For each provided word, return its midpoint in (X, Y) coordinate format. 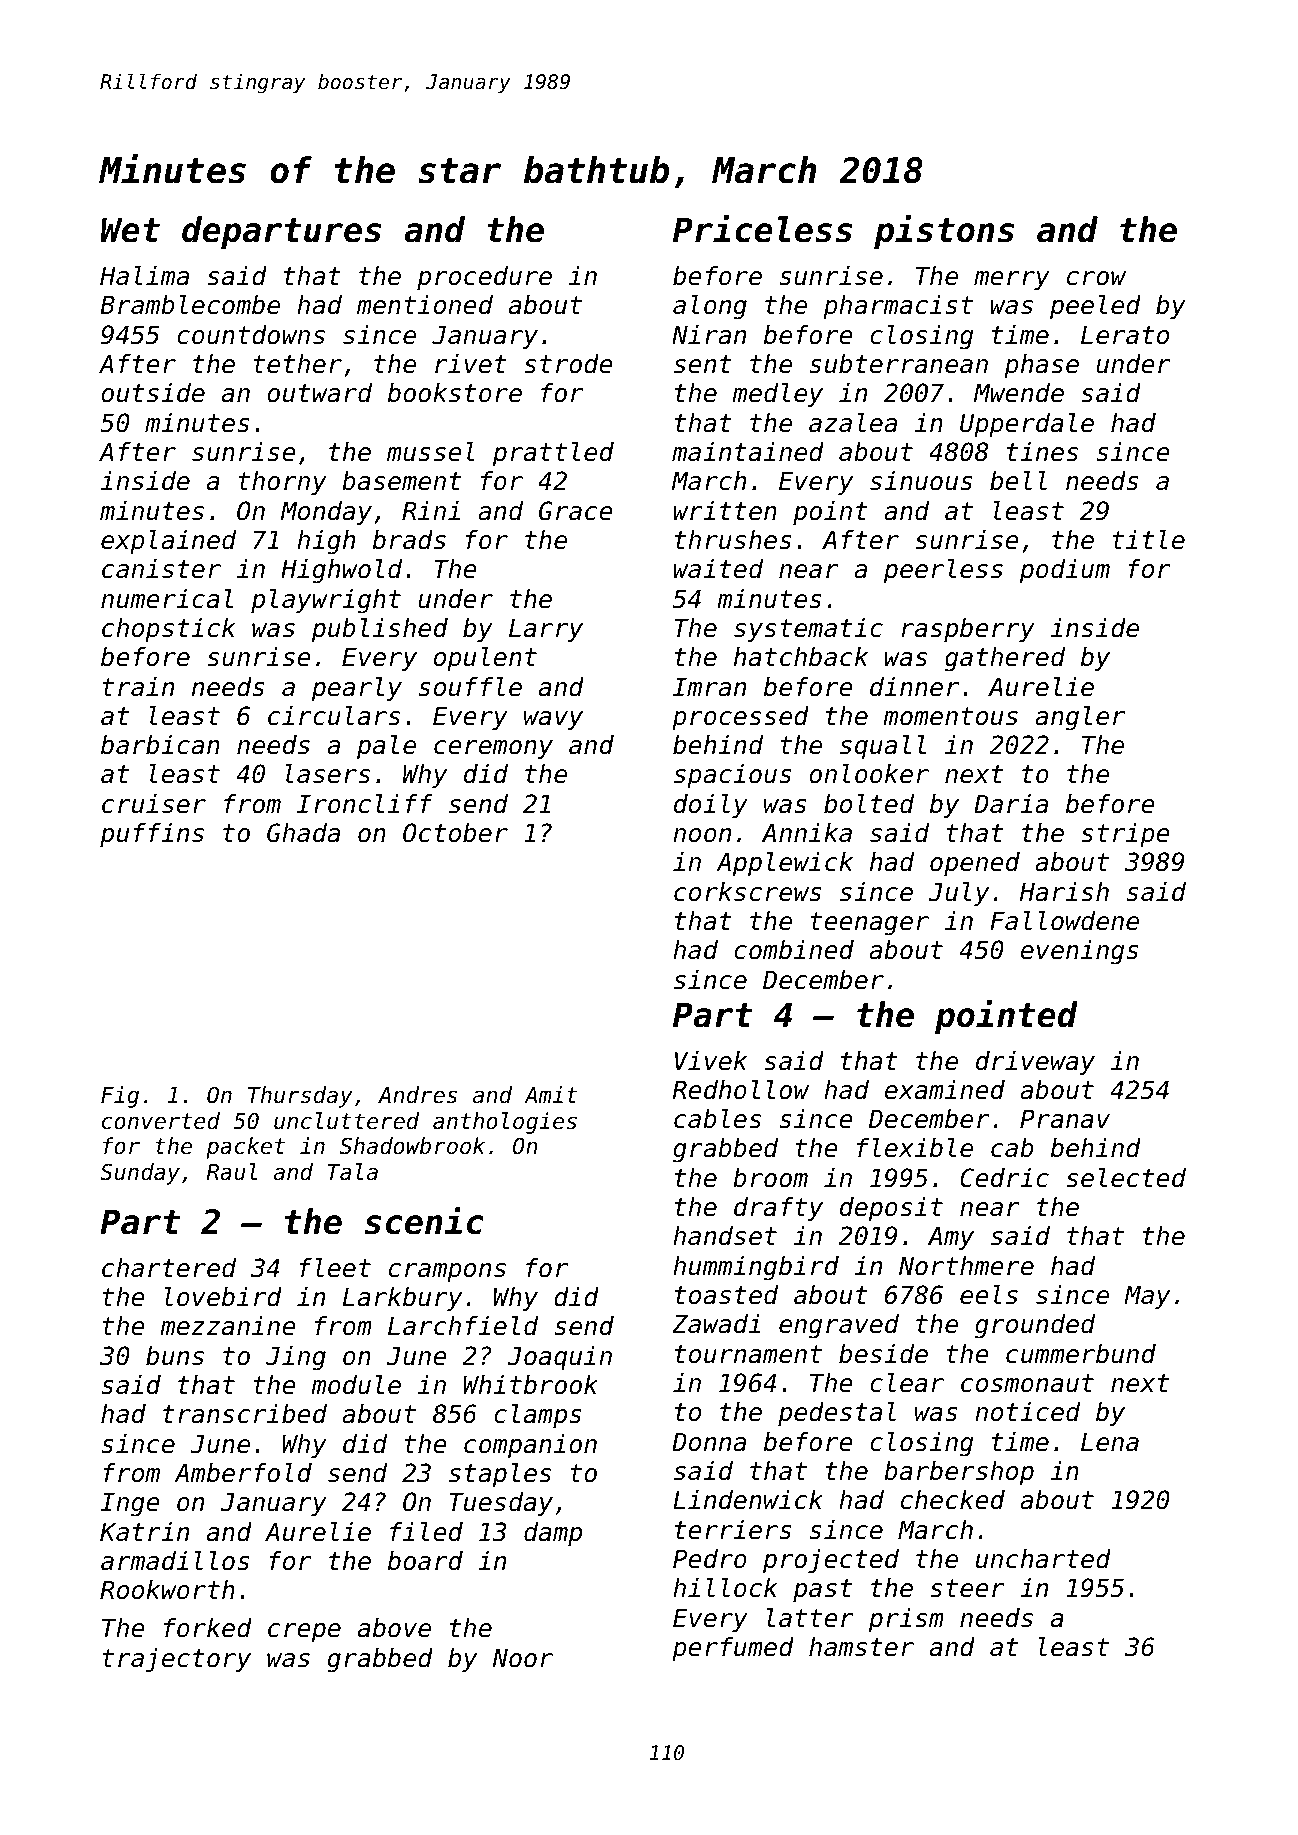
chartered (169, 1268)
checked (953, 1500)
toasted (726, 1295)
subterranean (899, 364)
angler (1080, 718)
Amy (951, 1238)
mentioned (425, 305)
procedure (484, 278)
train (138, 687)
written (725, 511)
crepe (304, 1632)
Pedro (710, 1559)
